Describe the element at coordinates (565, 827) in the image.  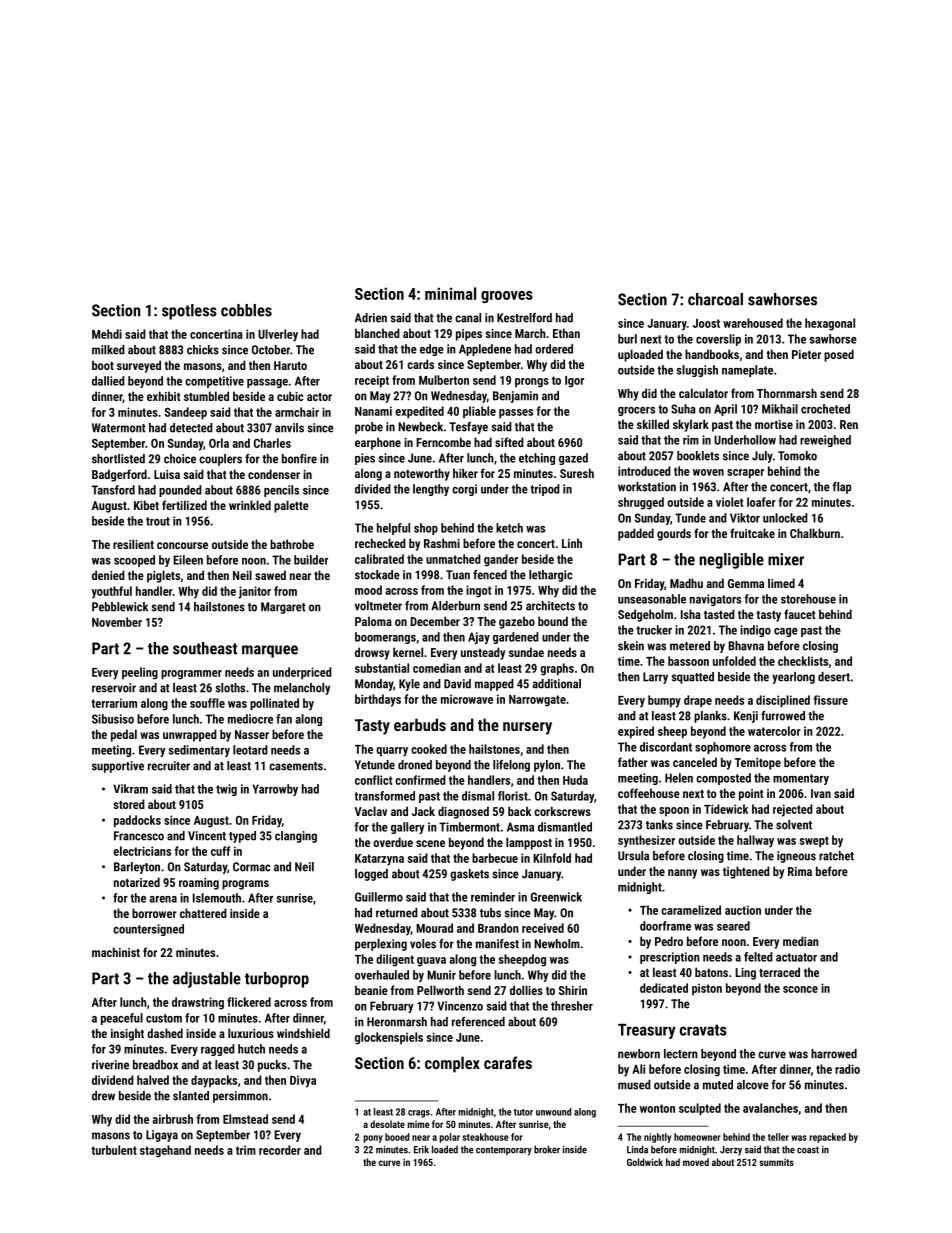
I see `dismantled` at that location.
